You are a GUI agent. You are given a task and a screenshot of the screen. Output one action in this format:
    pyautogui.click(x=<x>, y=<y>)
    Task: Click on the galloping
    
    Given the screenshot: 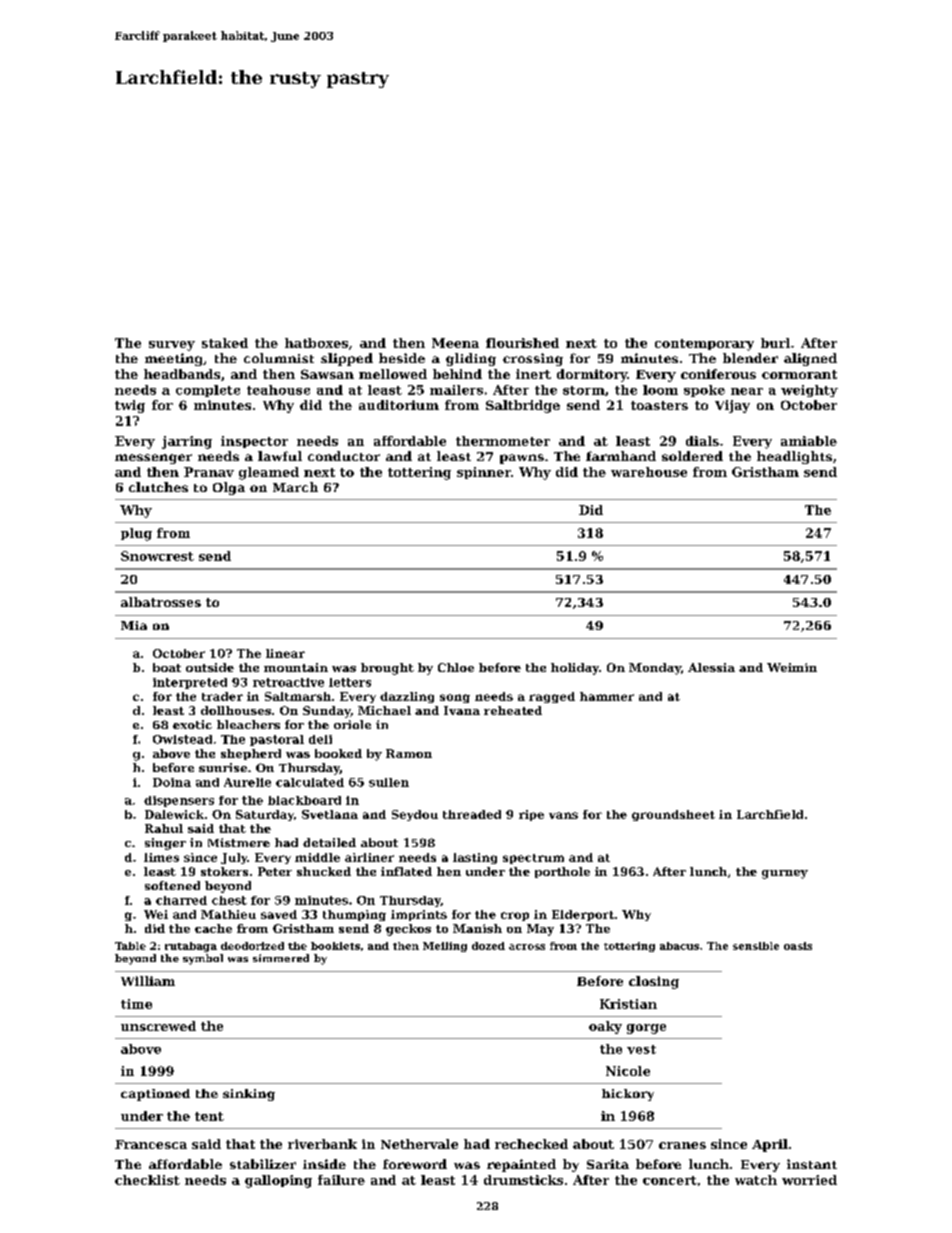 What is the action you would take?
    pyautogui.click(x=278, y=1181)
